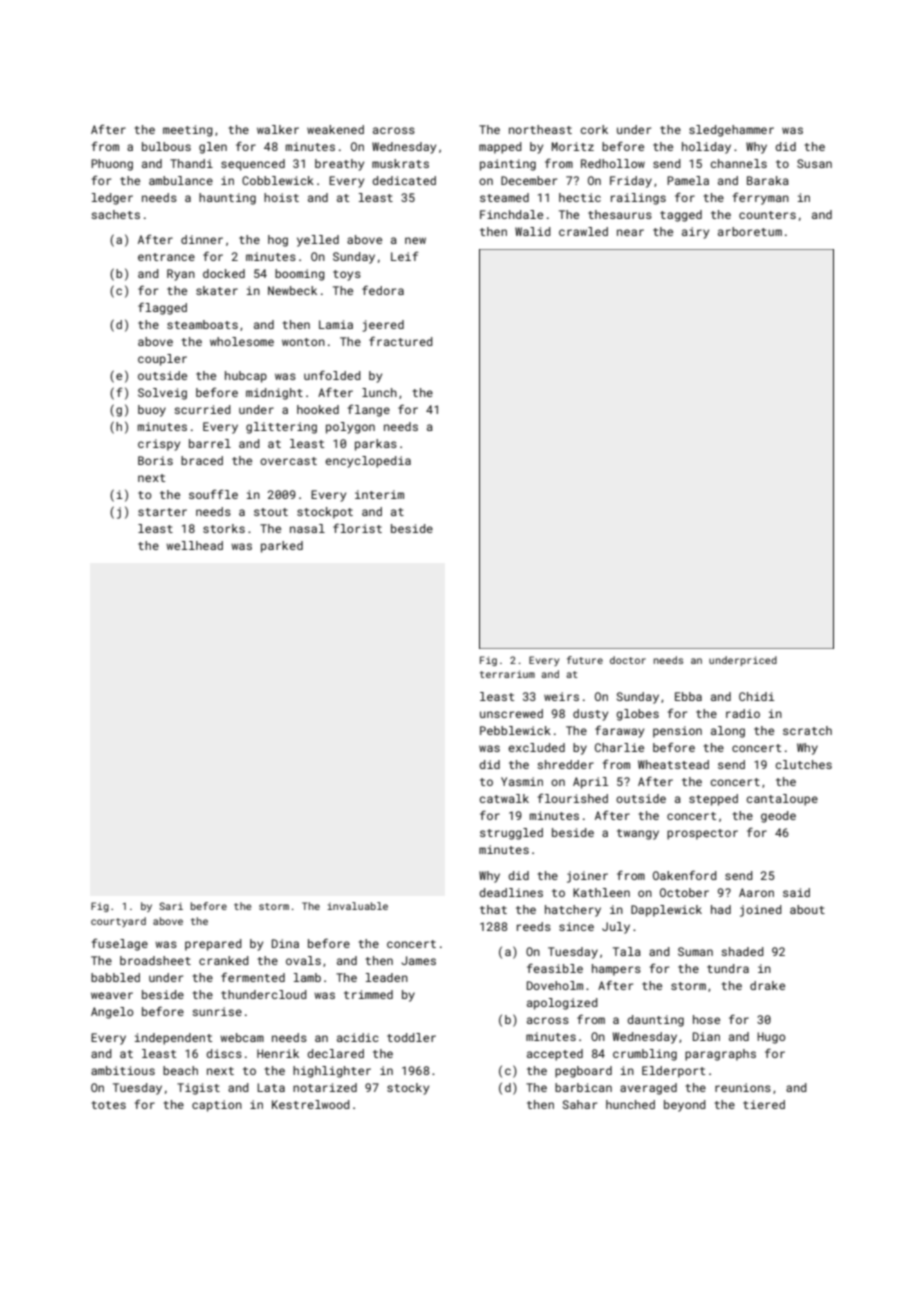 This screenshot has height=1308, width=924. What do you see at coordinates (750, 231) in the screenshot?
I see `arboretum` at bounding box center [750, 231].
